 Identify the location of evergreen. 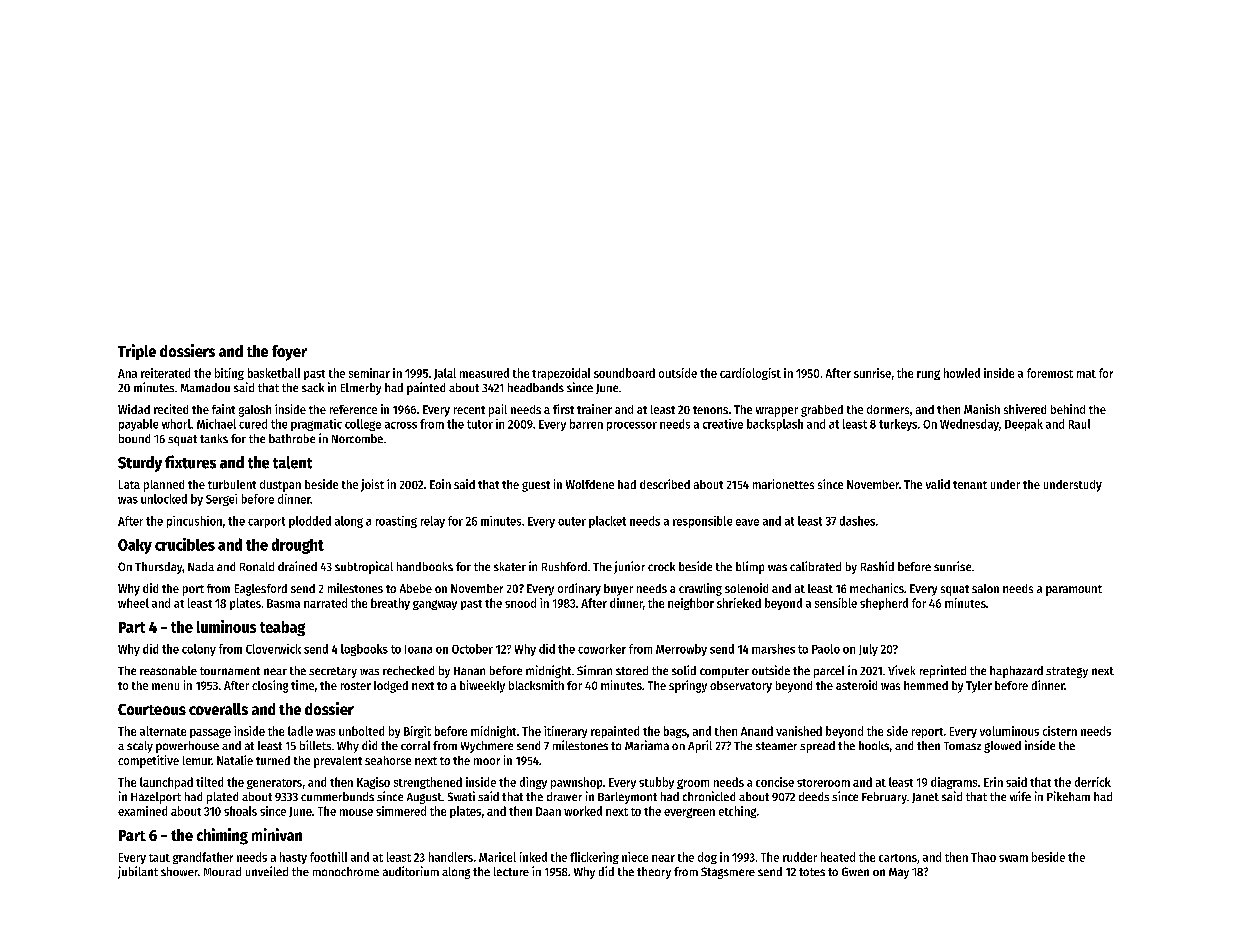
(689, 813).
